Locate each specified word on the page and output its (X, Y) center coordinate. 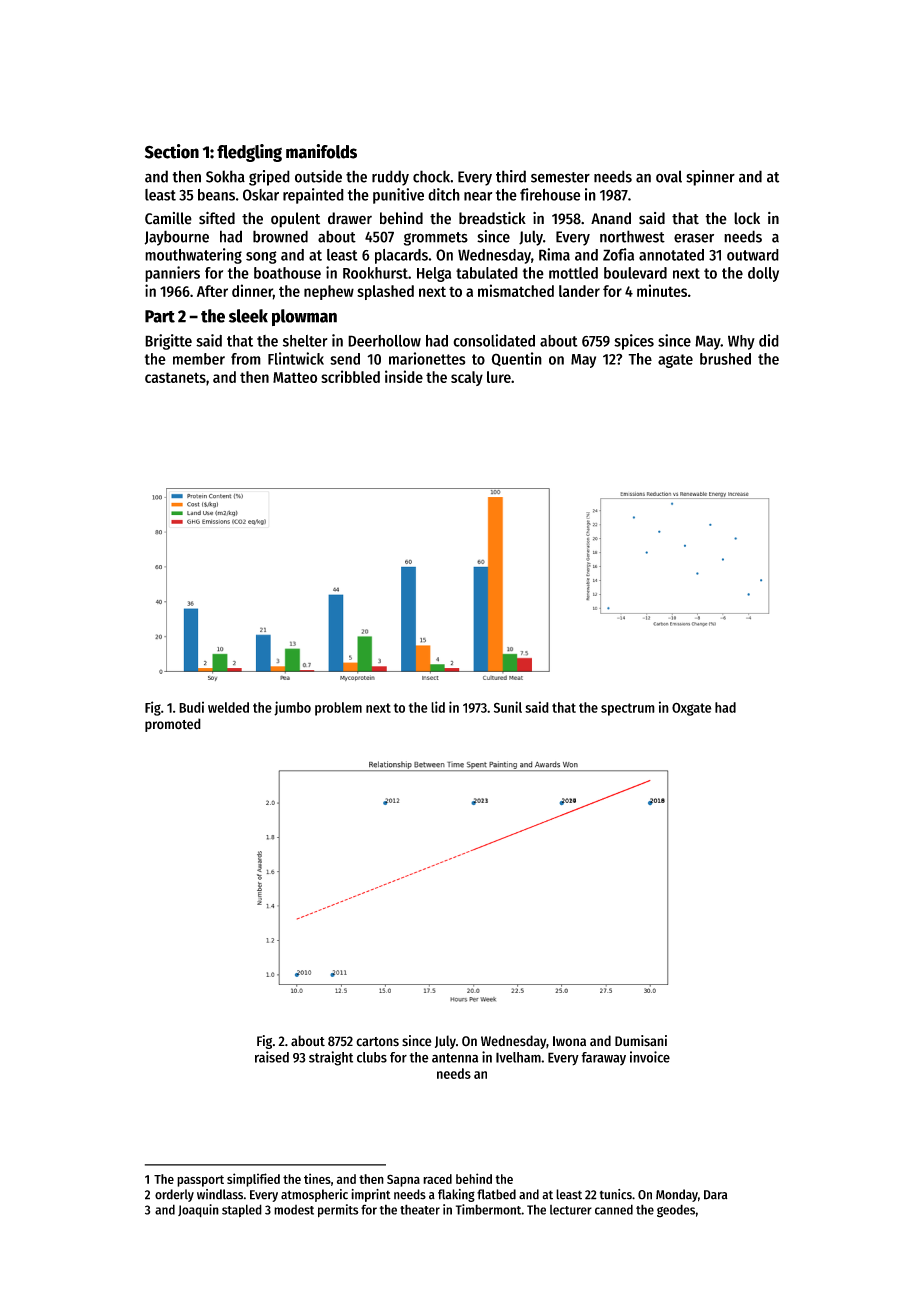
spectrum (628, 709)
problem (338, 709)
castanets (175, 377)
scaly (467, 378)
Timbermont (488, 1209)
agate (675, 361)
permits (338, 1211)
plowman (304, 317)
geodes (676, 1211)
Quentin (516, 359)
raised (272, 1057)
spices (634, 342)
